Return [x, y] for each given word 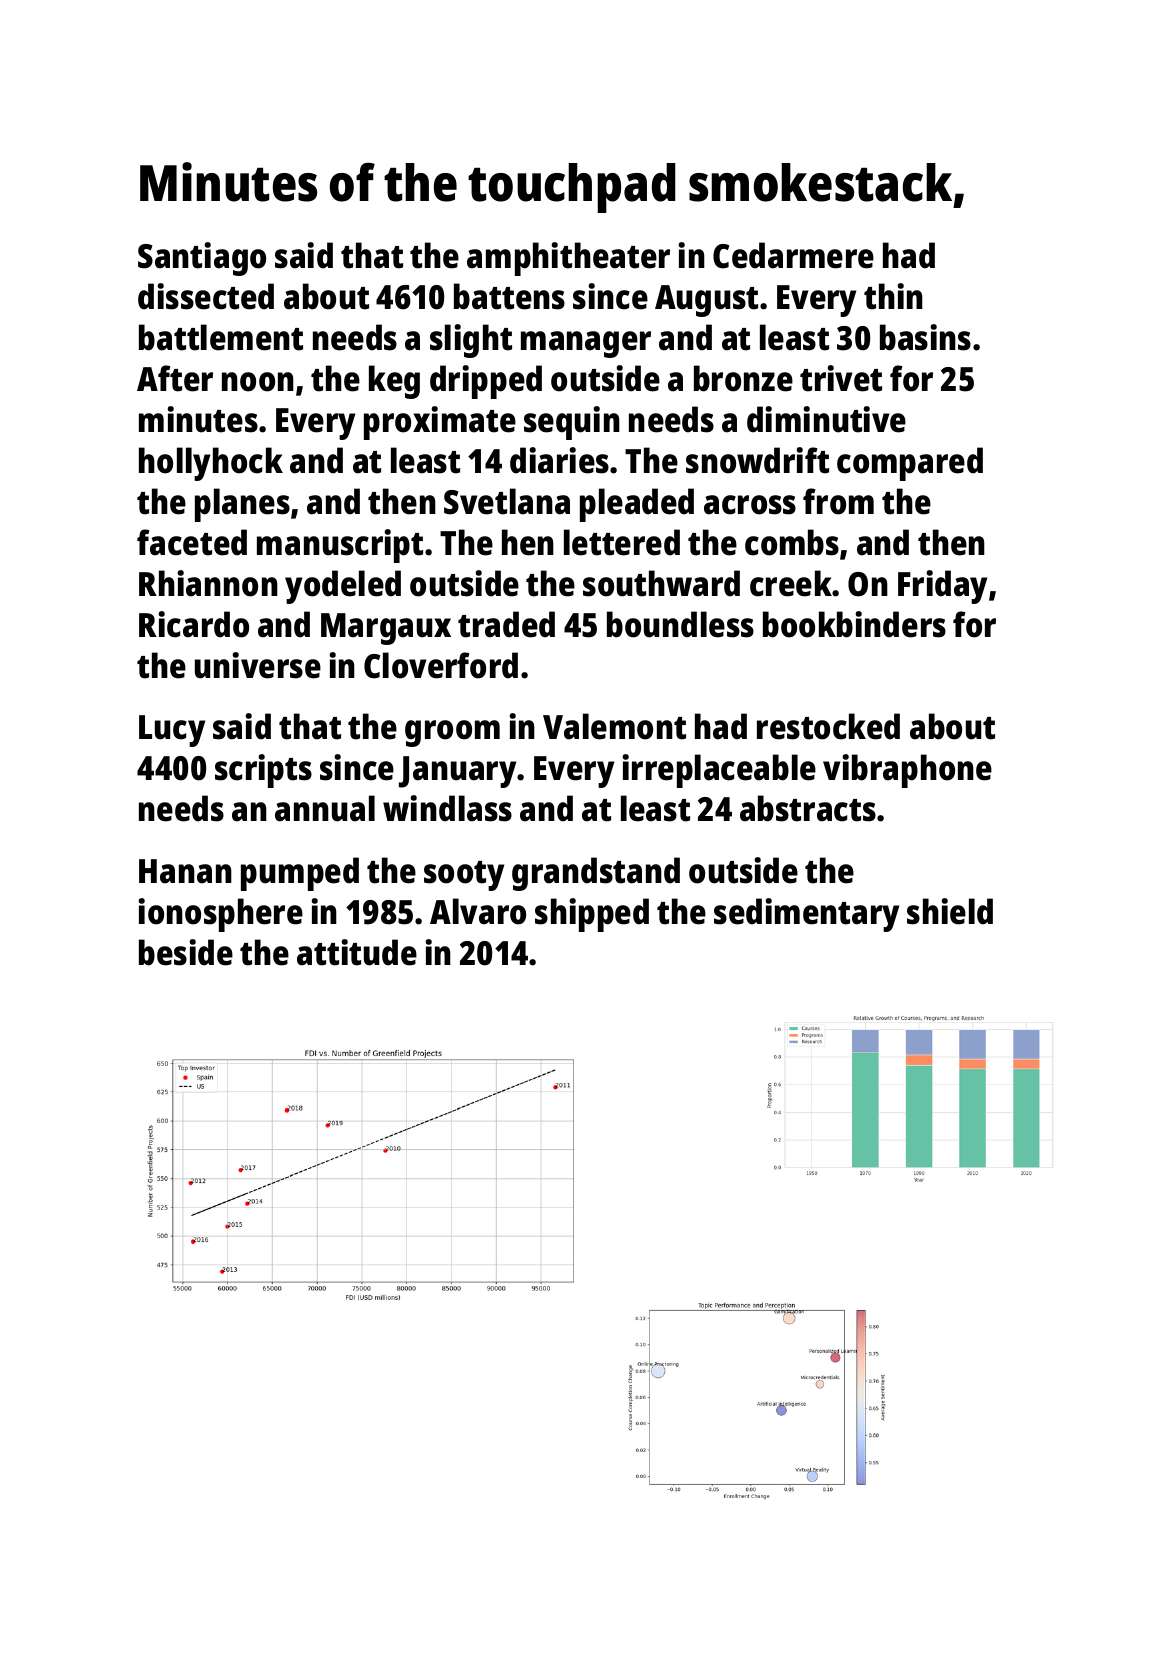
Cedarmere [793, 255]
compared [910, 464]
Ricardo [194, 624]
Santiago [202, 259]
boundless [680, 624]
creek [791, 583]
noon [258, 382]
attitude [357, 952]
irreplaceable [719, 771]
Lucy [172, 731]
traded [506, 624]
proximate [440, 423]
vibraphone [907, 771]
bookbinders [854, 624]
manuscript [340, 546]
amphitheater [568, 259]
